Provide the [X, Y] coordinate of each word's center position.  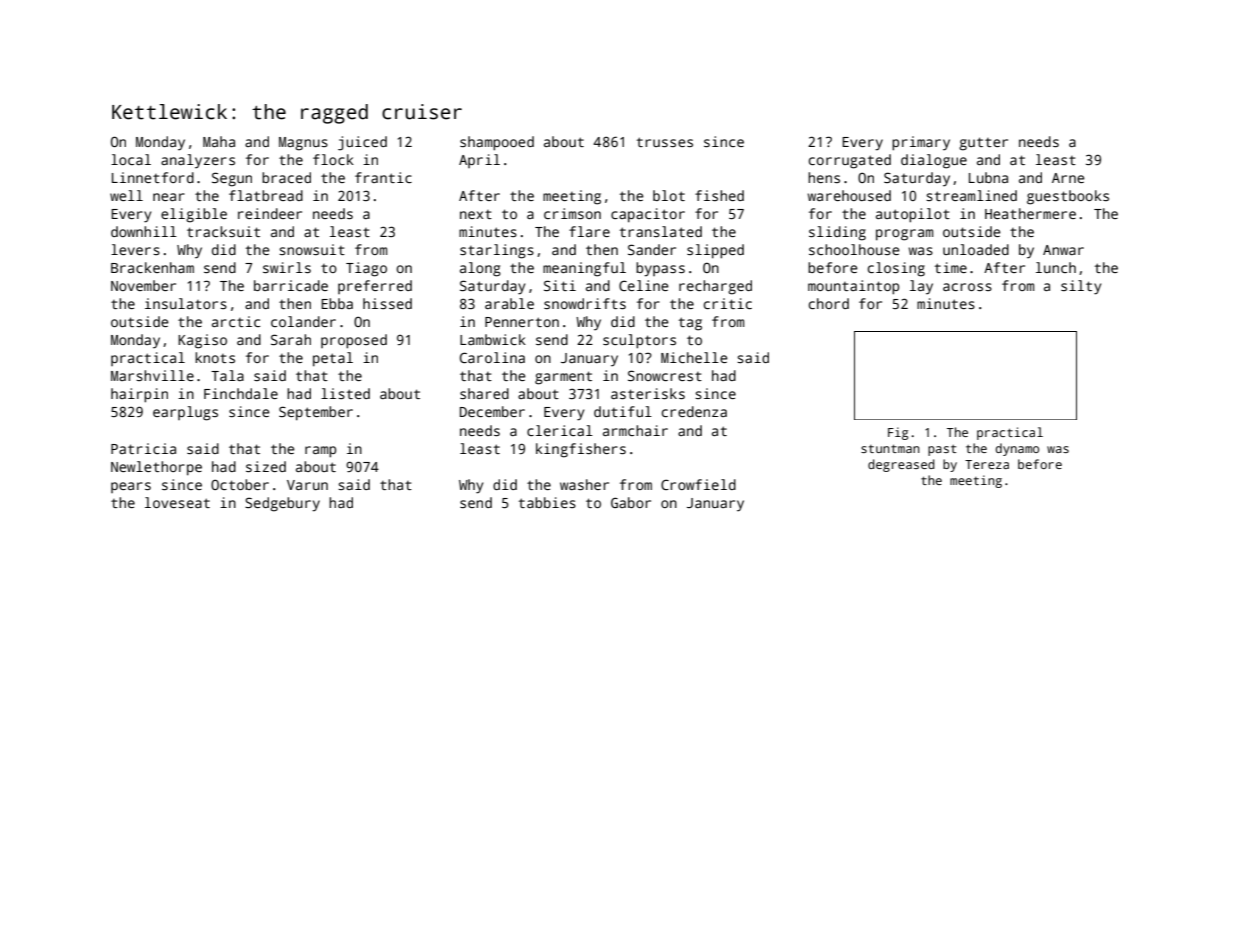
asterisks [648, 393]
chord [829, 303]
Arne [1068, 178]
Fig [898, 433]
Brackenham [152, 267]
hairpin [139, 395]
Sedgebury [282, 504]
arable [509, 303]
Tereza [987, 464]
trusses [665, 142]
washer [584, 484]
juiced [362, 143]
